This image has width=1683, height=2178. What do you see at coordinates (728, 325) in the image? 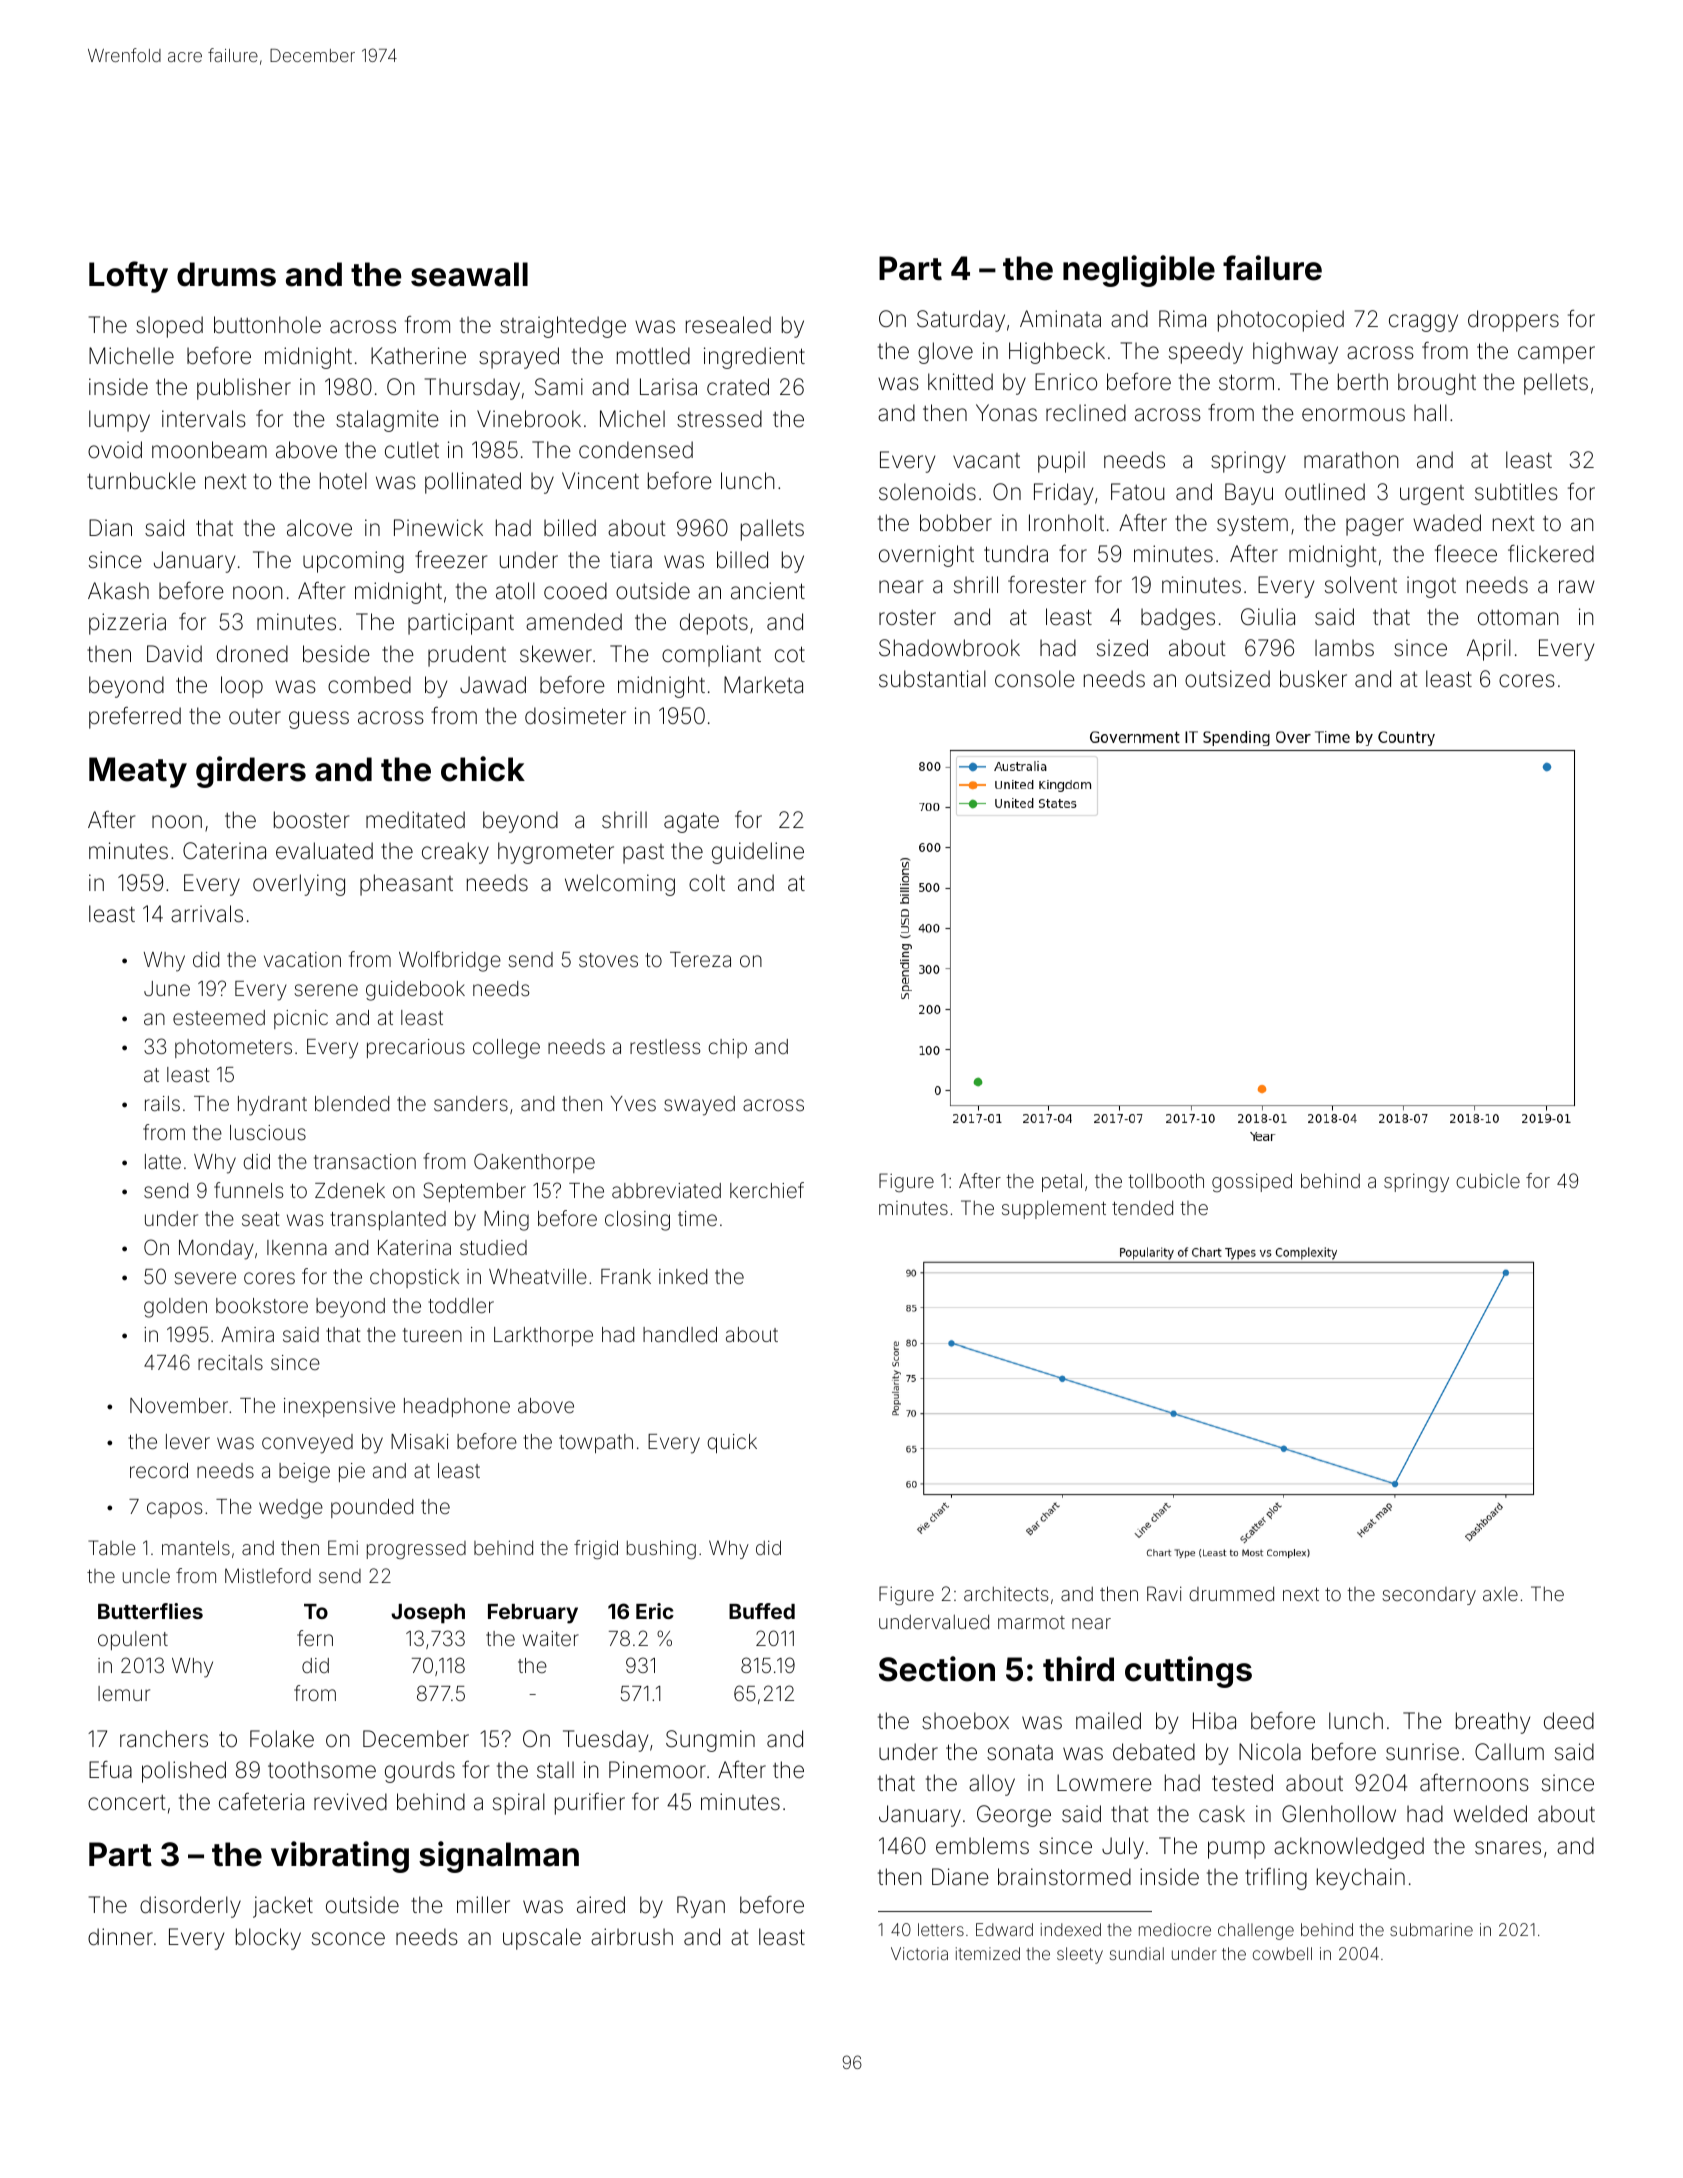
I see `resealed` at bounding box center [728, 325].
